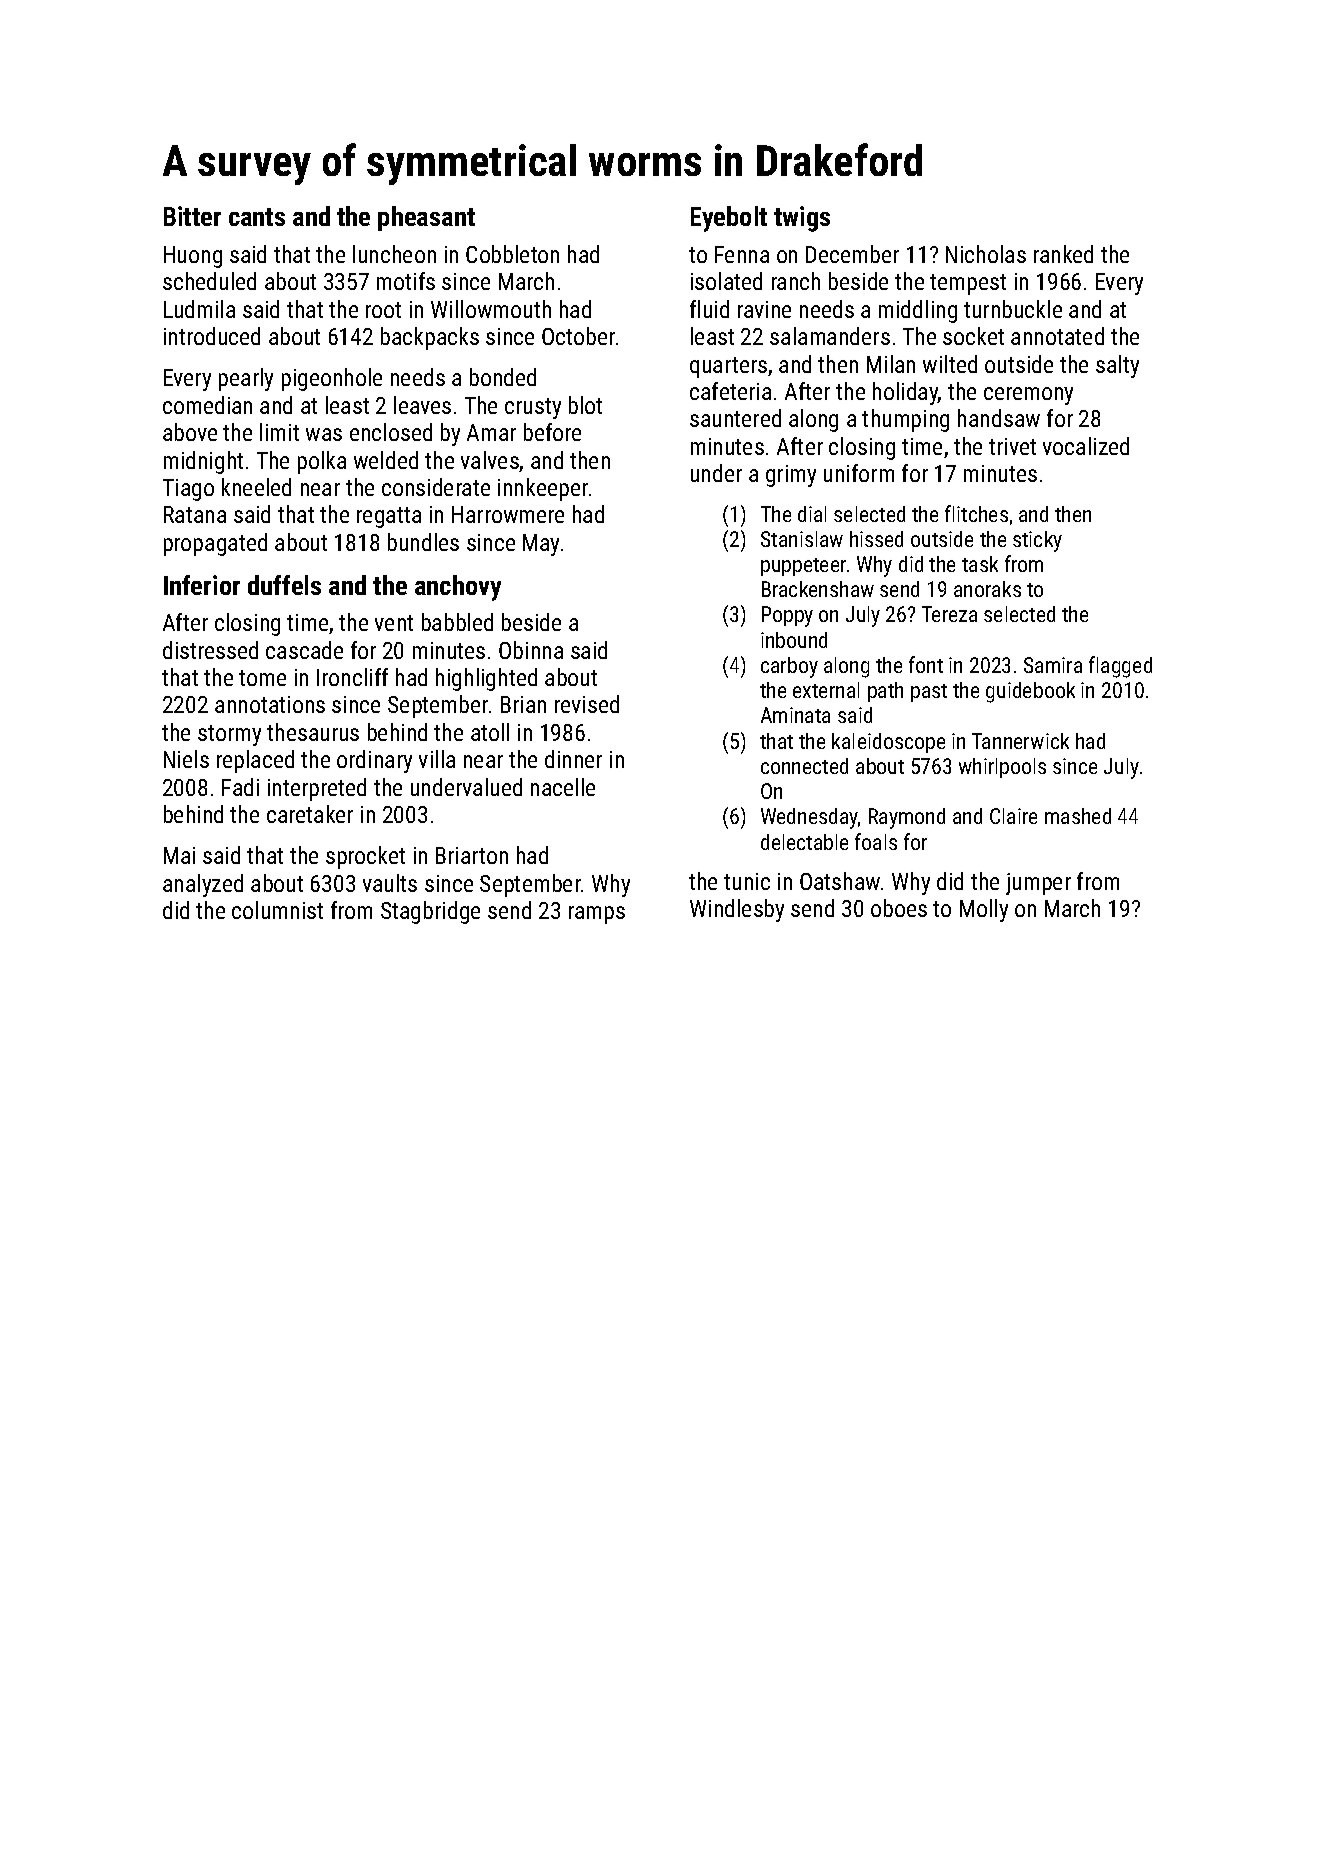  What do you see at coordinates (737, 910) in the screenshot?
I see `Windlesby` at bounding box center [737, 910].
